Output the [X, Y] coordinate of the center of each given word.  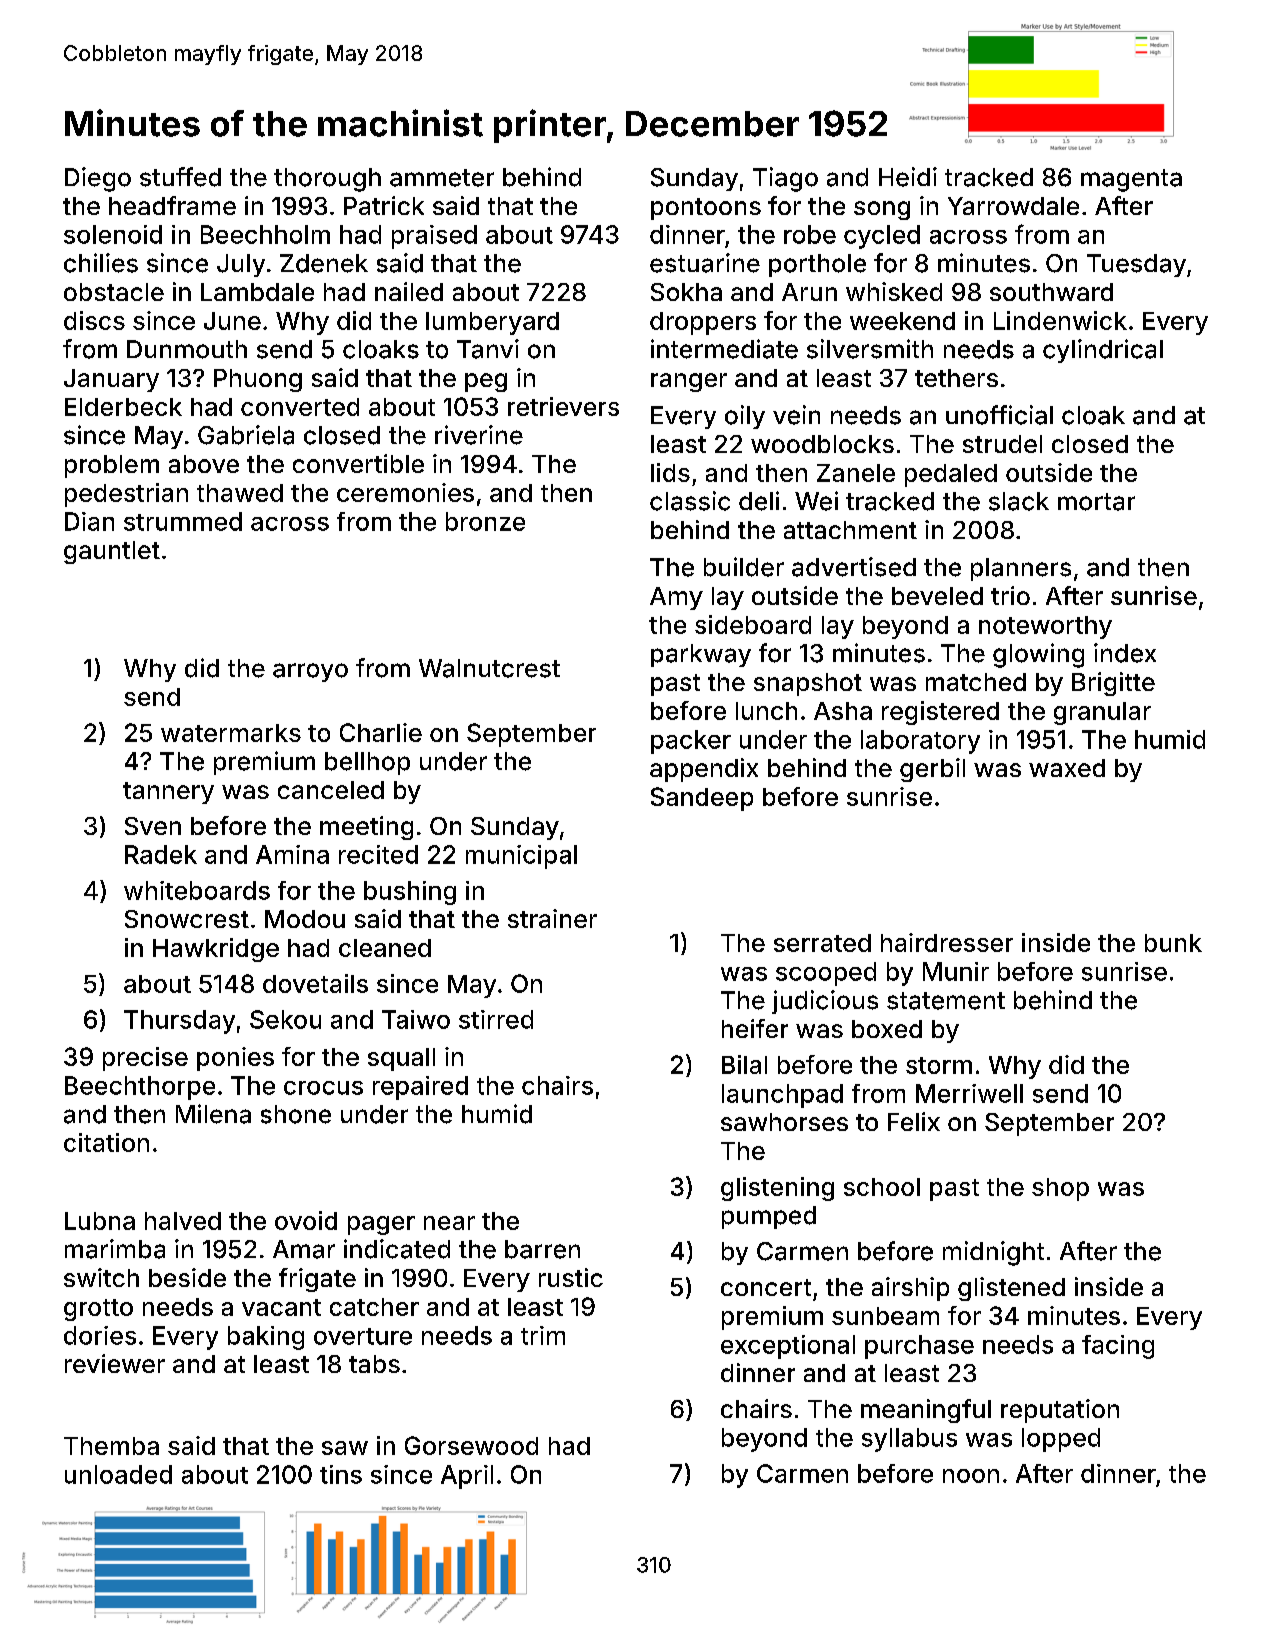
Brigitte [1113, 684]
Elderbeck [123, 407]
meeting [366, 828]
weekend [902, 321]
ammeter [442, 178]
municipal [521, 857]
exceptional [788, 1347]
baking [266, 1338]
